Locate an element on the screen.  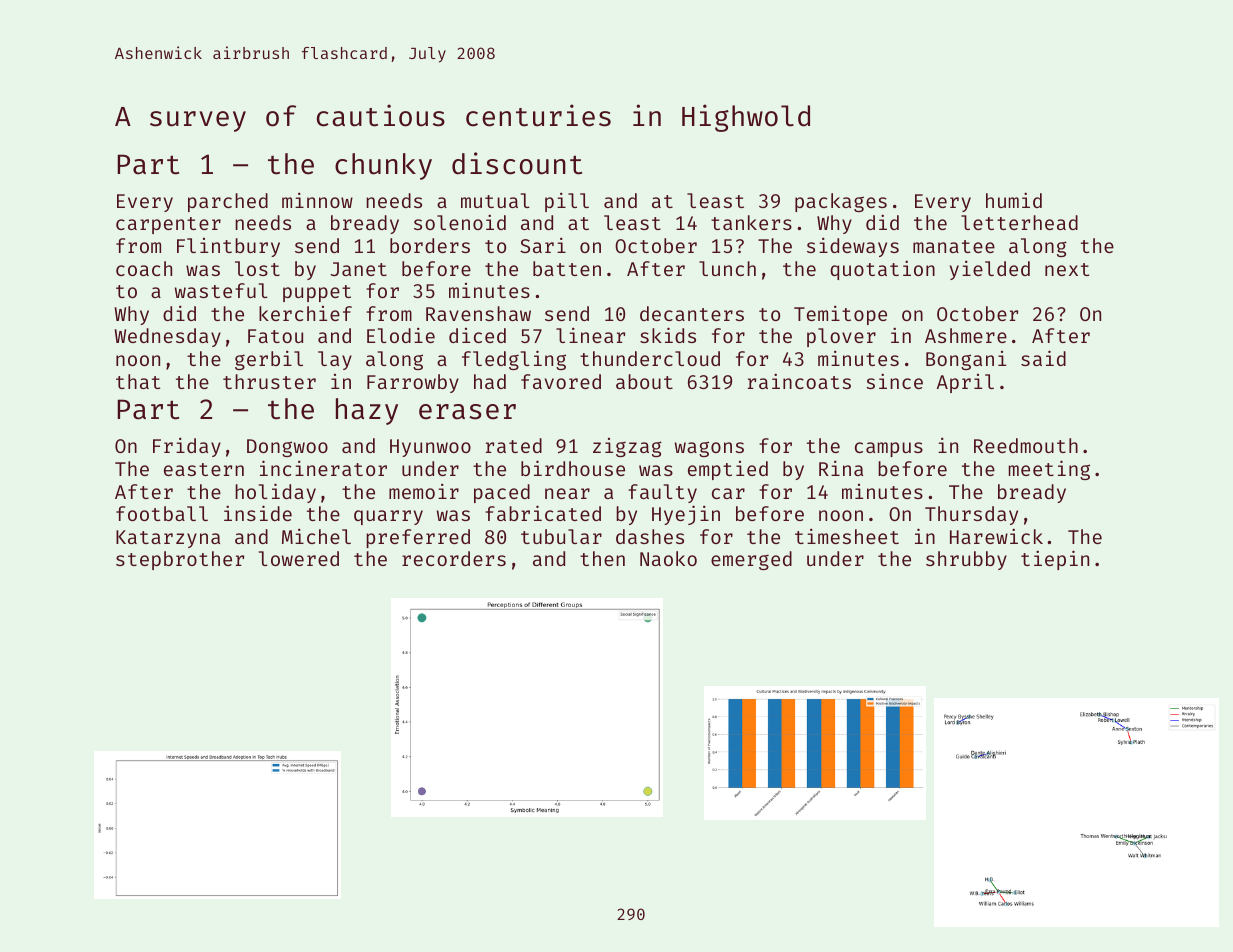
Hyejin is located at coordinates (686, 515).
